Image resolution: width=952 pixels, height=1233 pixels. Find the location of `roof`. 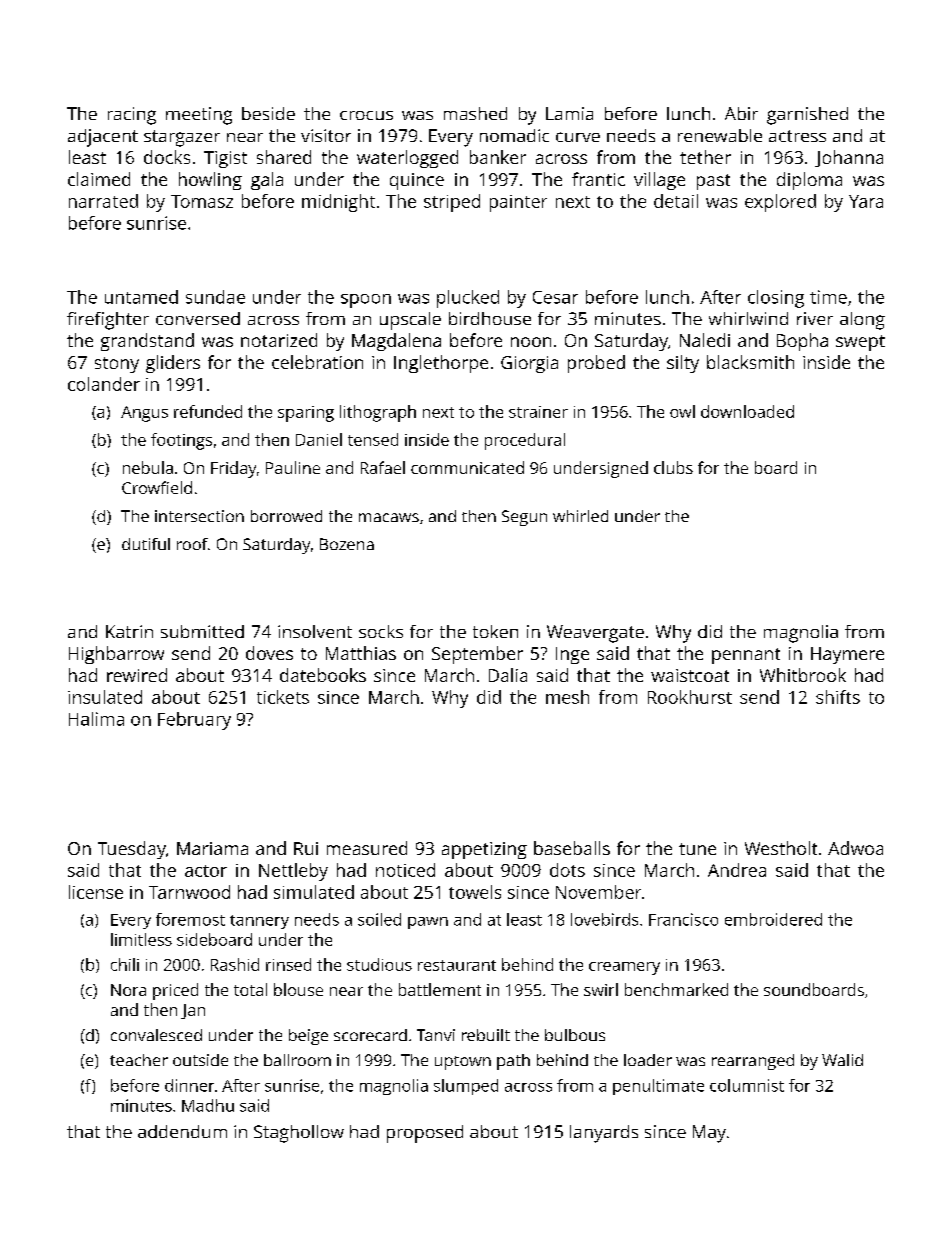

roof is located at coordinates (192, 544).
